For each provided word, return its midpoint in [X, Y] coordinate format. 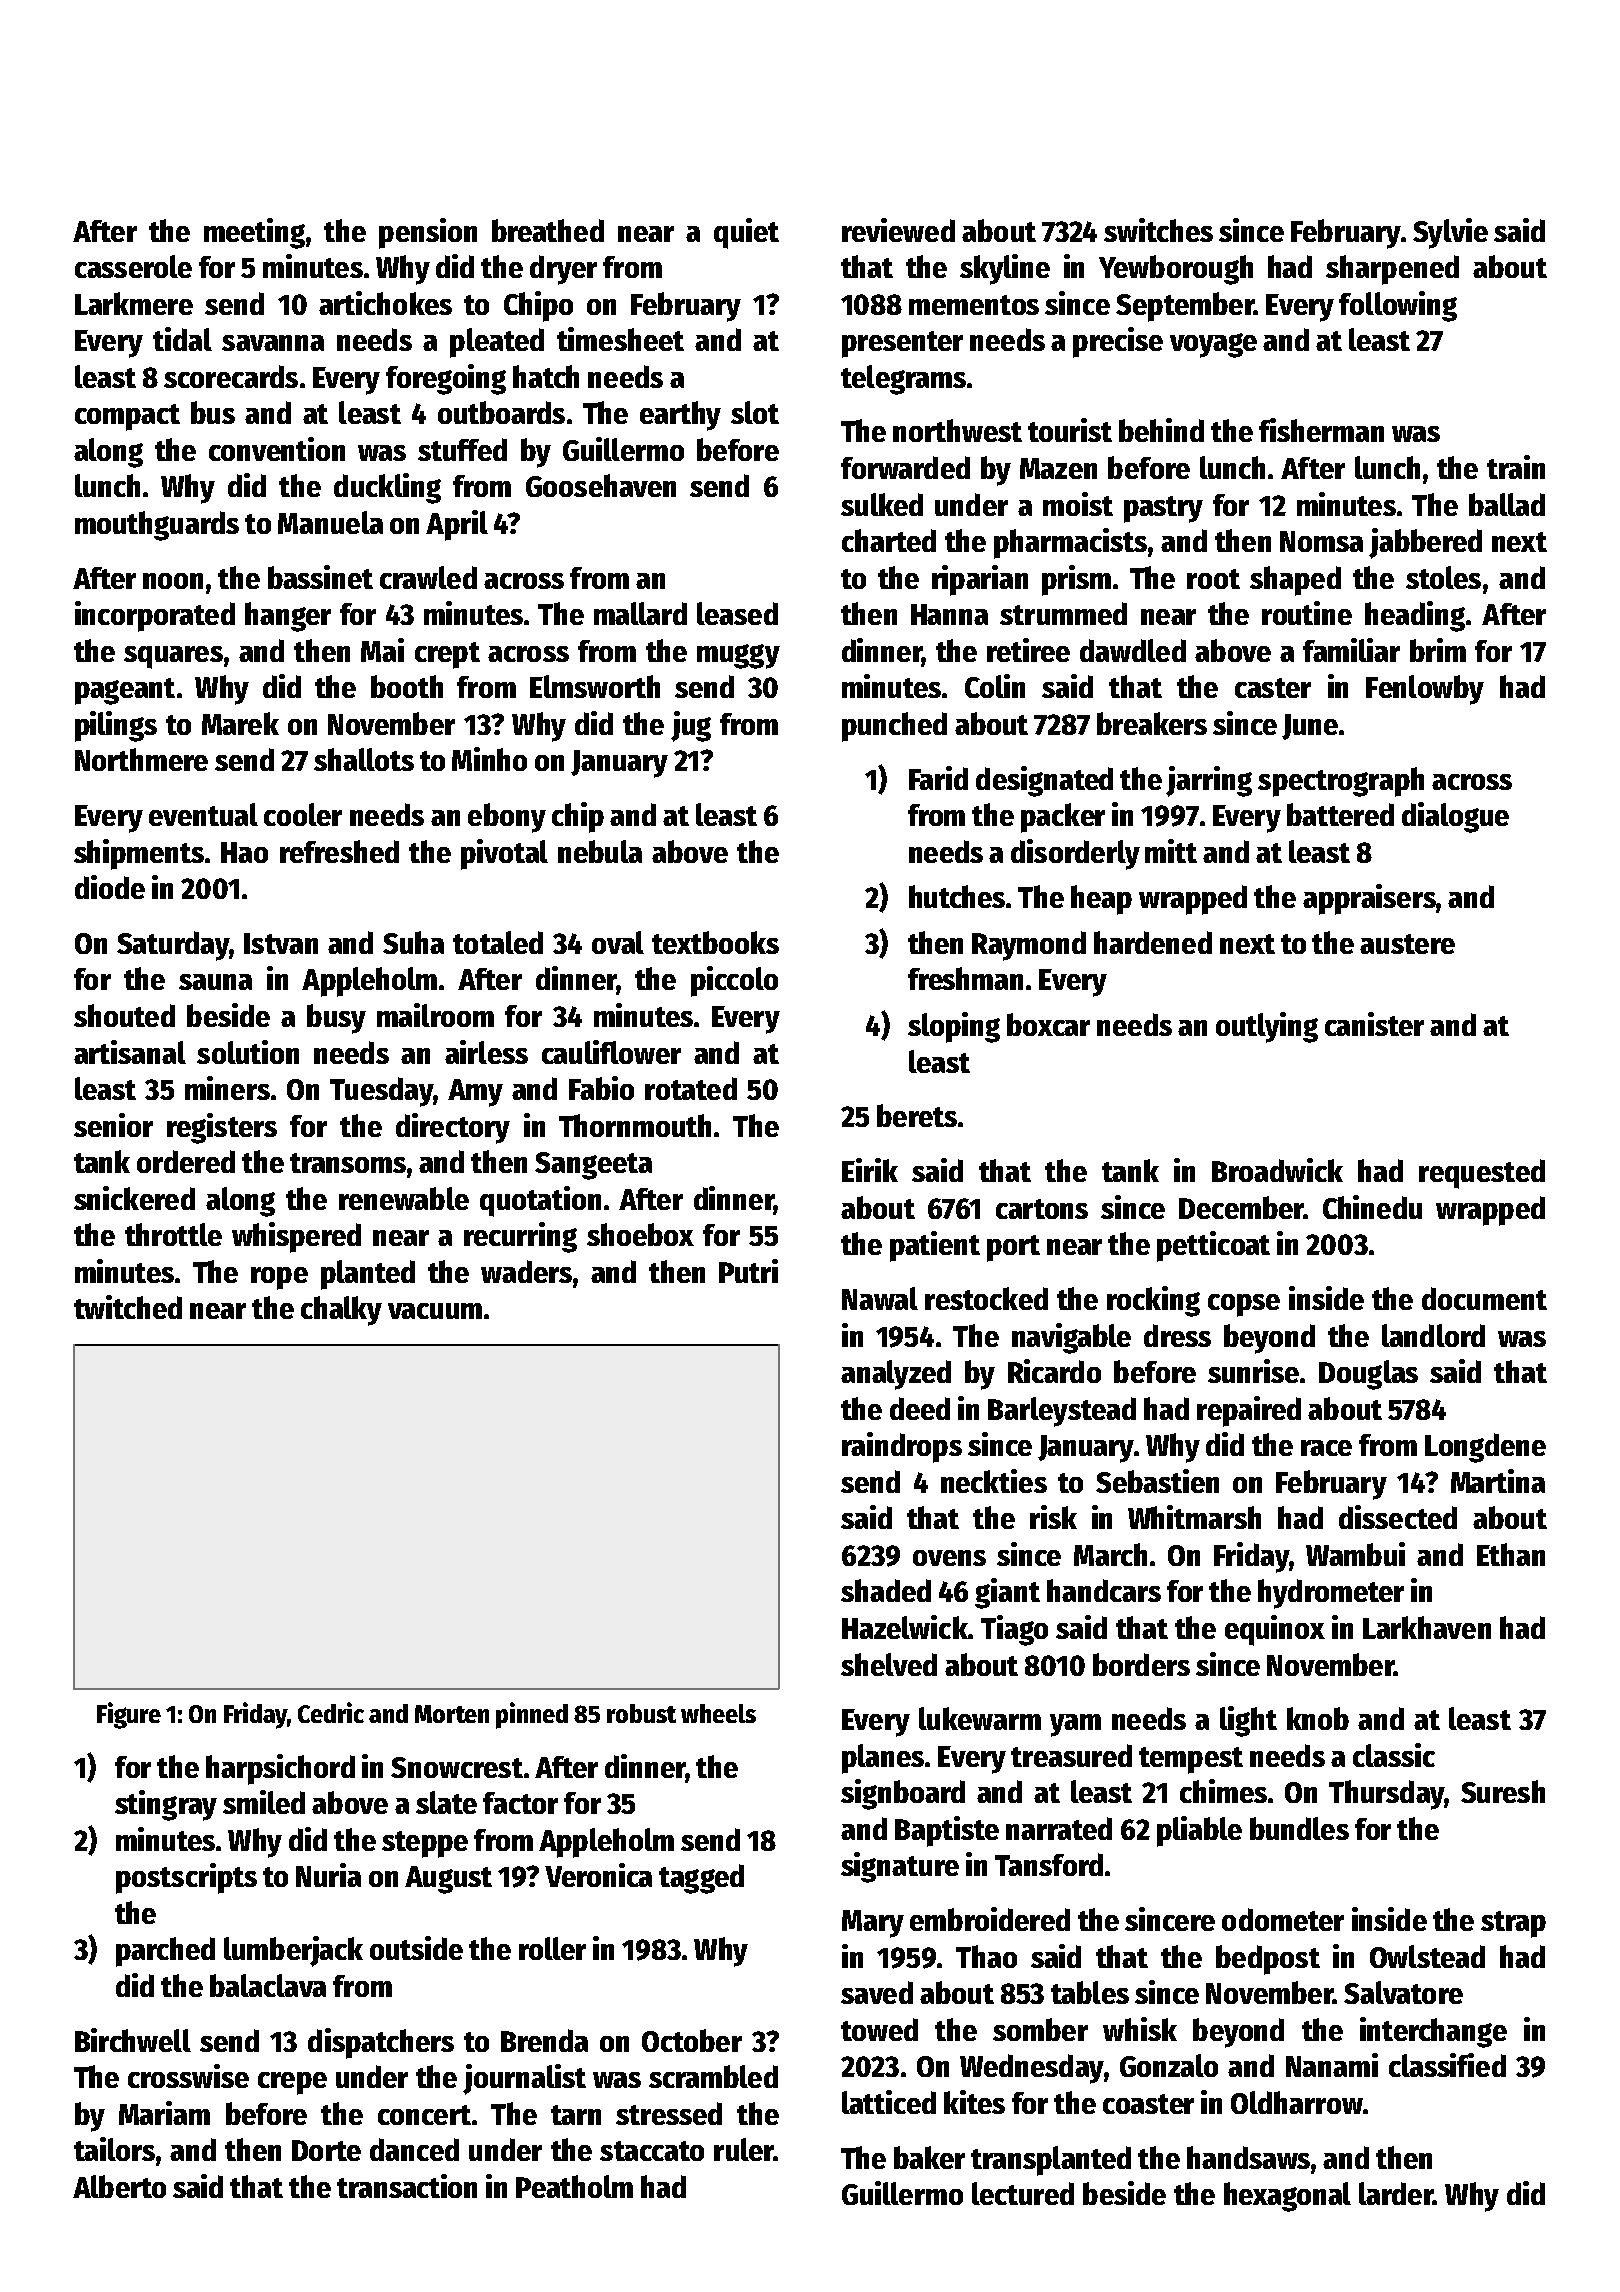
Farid [938, 778]
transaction [407, 2186]
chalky [341, 1311]
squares [173, 657]
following [1398, 306]
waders [526, 1271]
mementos [974, 305]
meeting [254, 233]
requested [1482, 1174]
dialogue [1455, 817]
